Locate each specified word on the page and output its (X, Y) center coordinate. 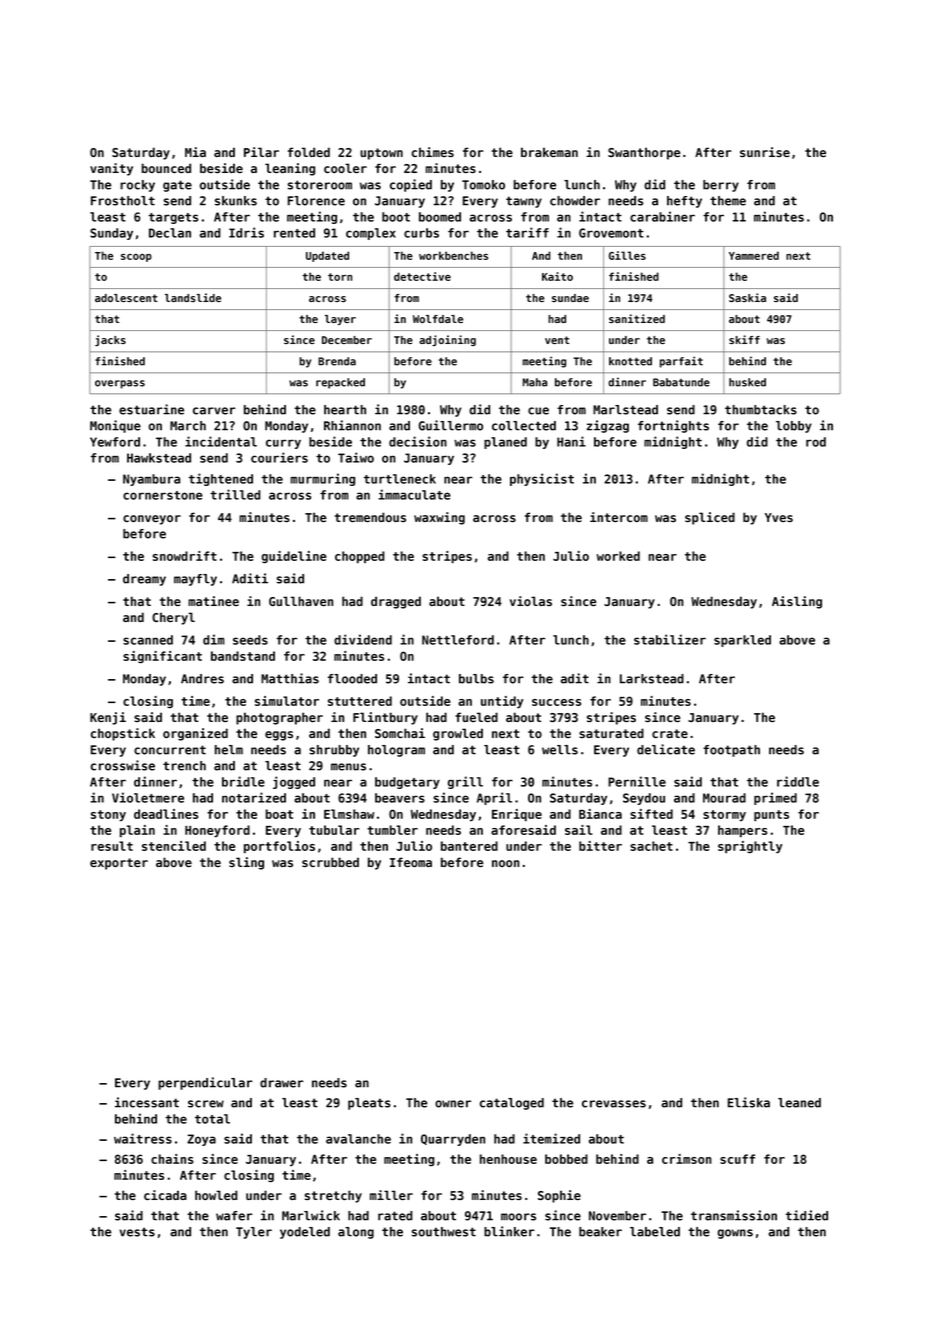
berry (721, 186)
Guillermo (451, 425)
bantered (469, 846)
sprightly (750, 847)
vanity (111, 169)
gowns (735, 1234)
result (112, 846)
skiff (744, 339)
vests (137, 1232)
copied (411, 185)
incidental (221, 441)
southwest (444, 1232)
